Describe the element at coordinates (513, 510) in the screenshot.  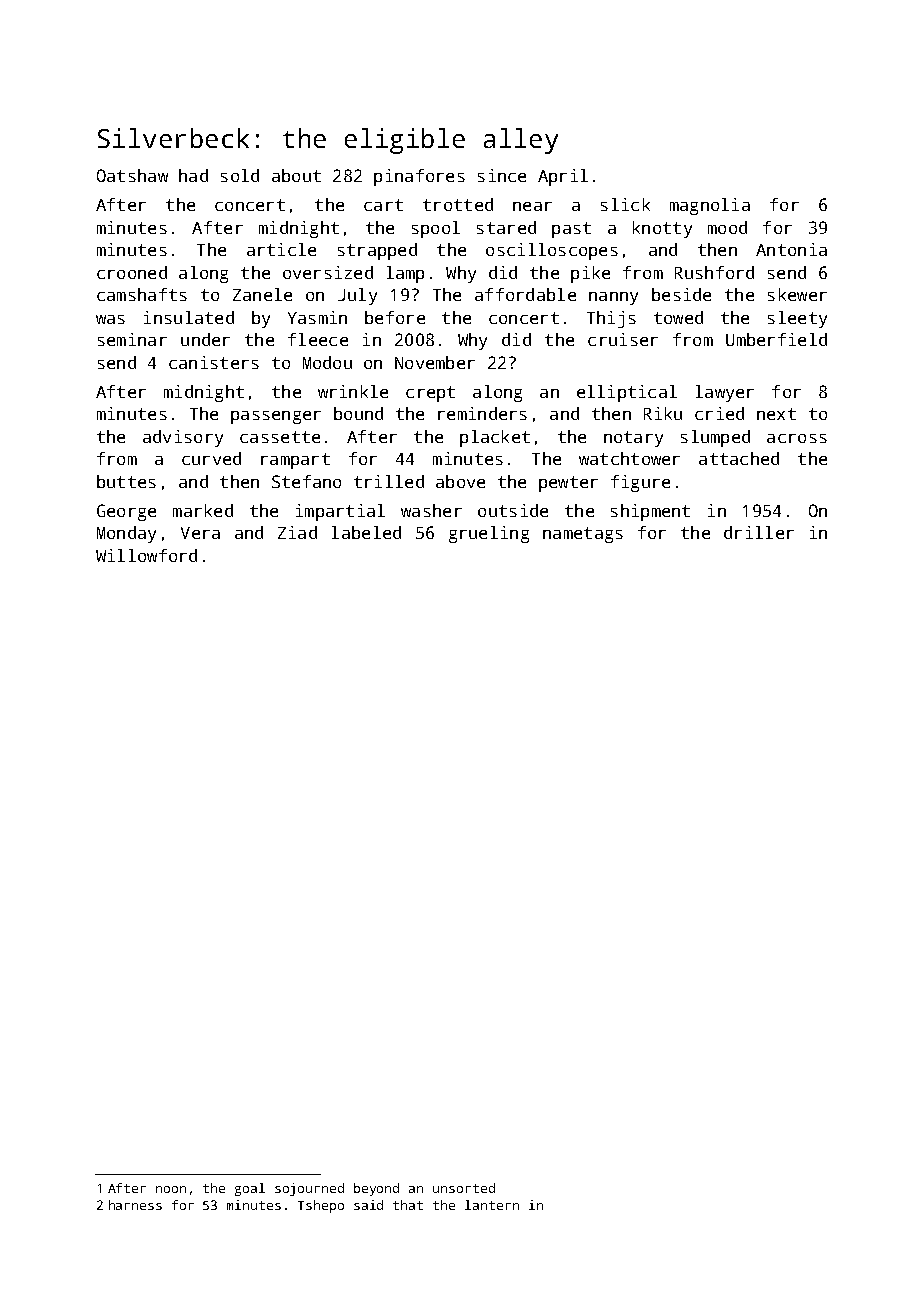
I see `outside` at that location.
